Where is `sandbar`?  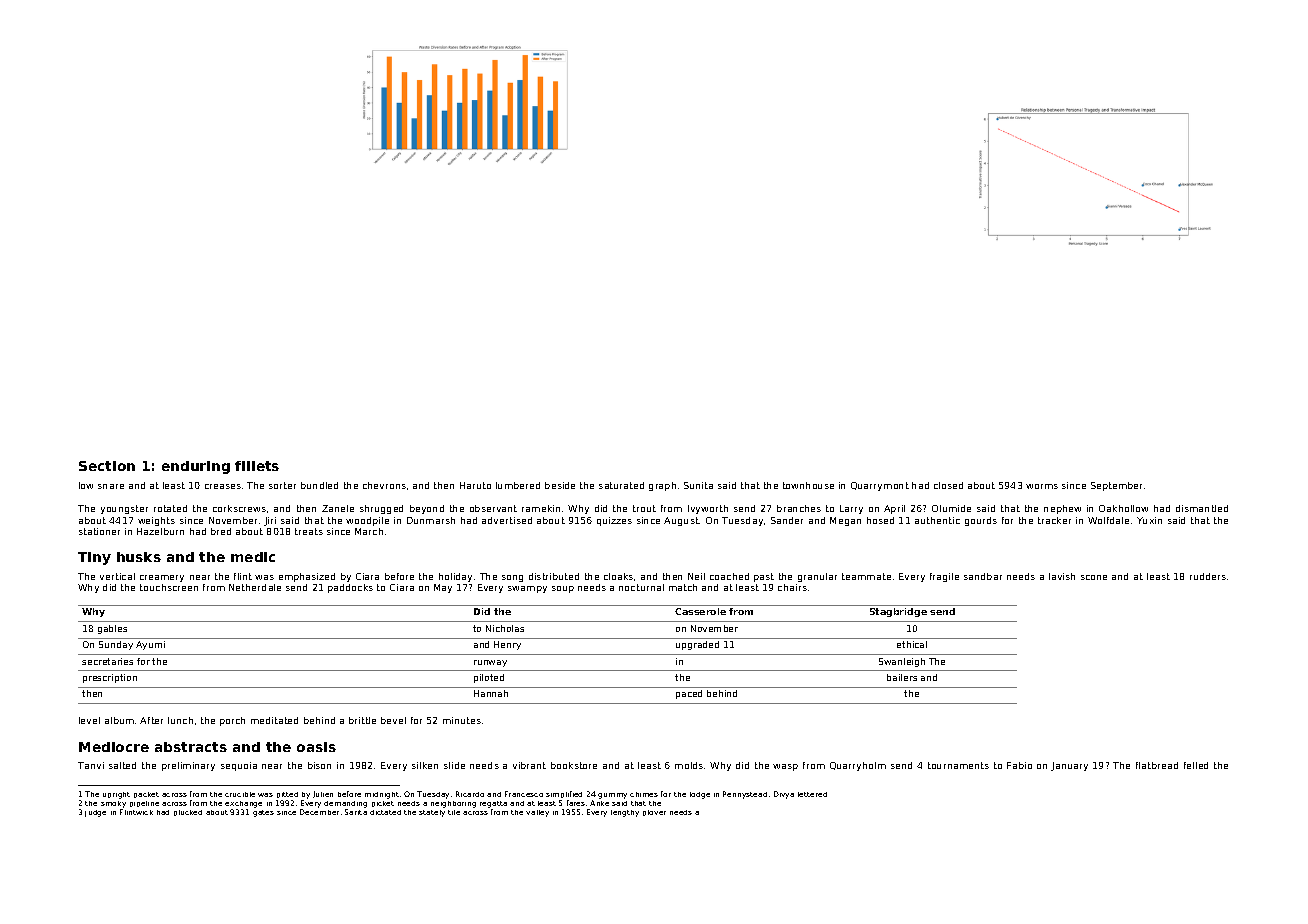
sandbar is located at coordinates (983, 576).
